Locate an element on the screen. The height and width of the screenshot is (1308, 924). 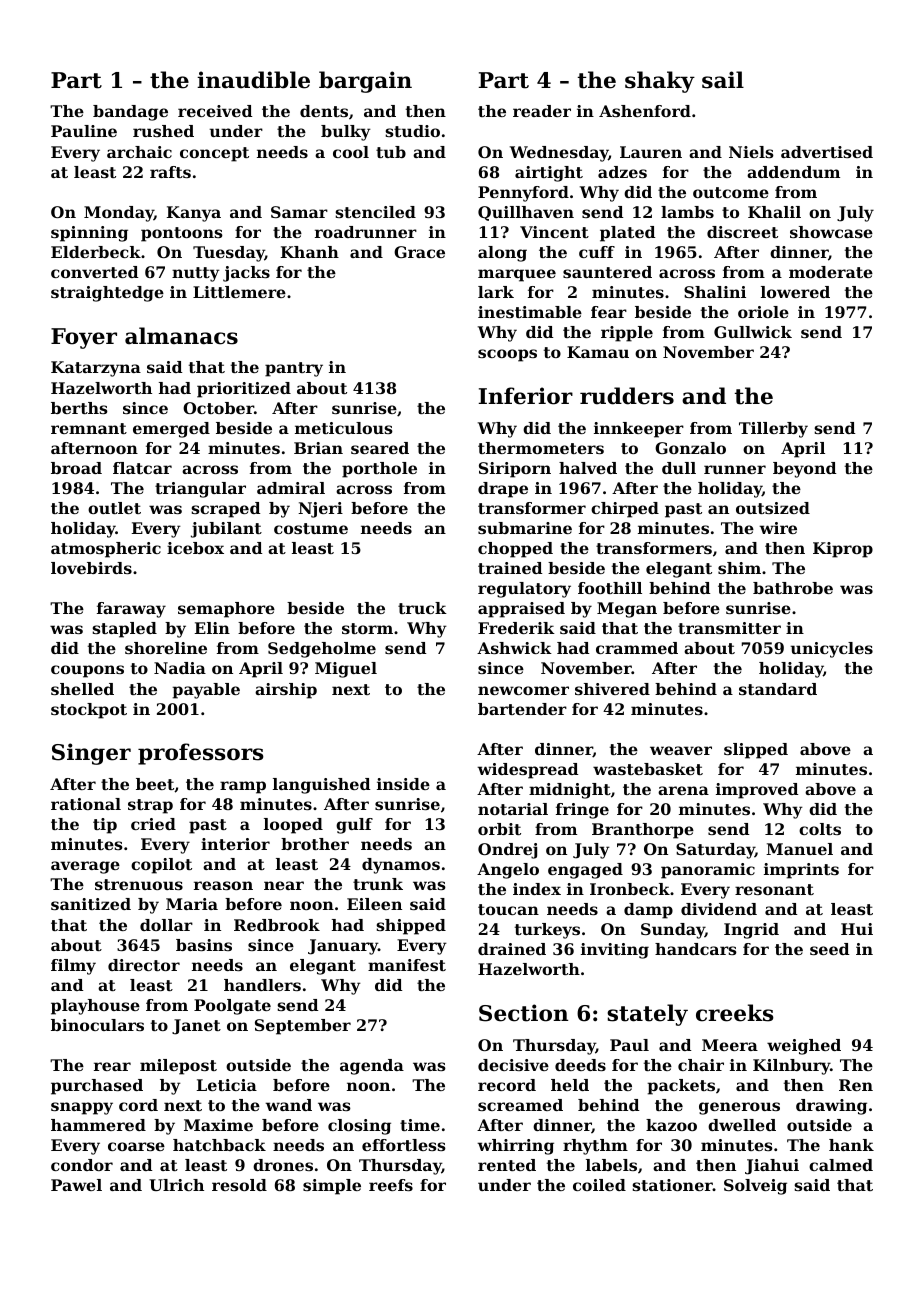
Wednesday is located at coordinates (559, 154).
